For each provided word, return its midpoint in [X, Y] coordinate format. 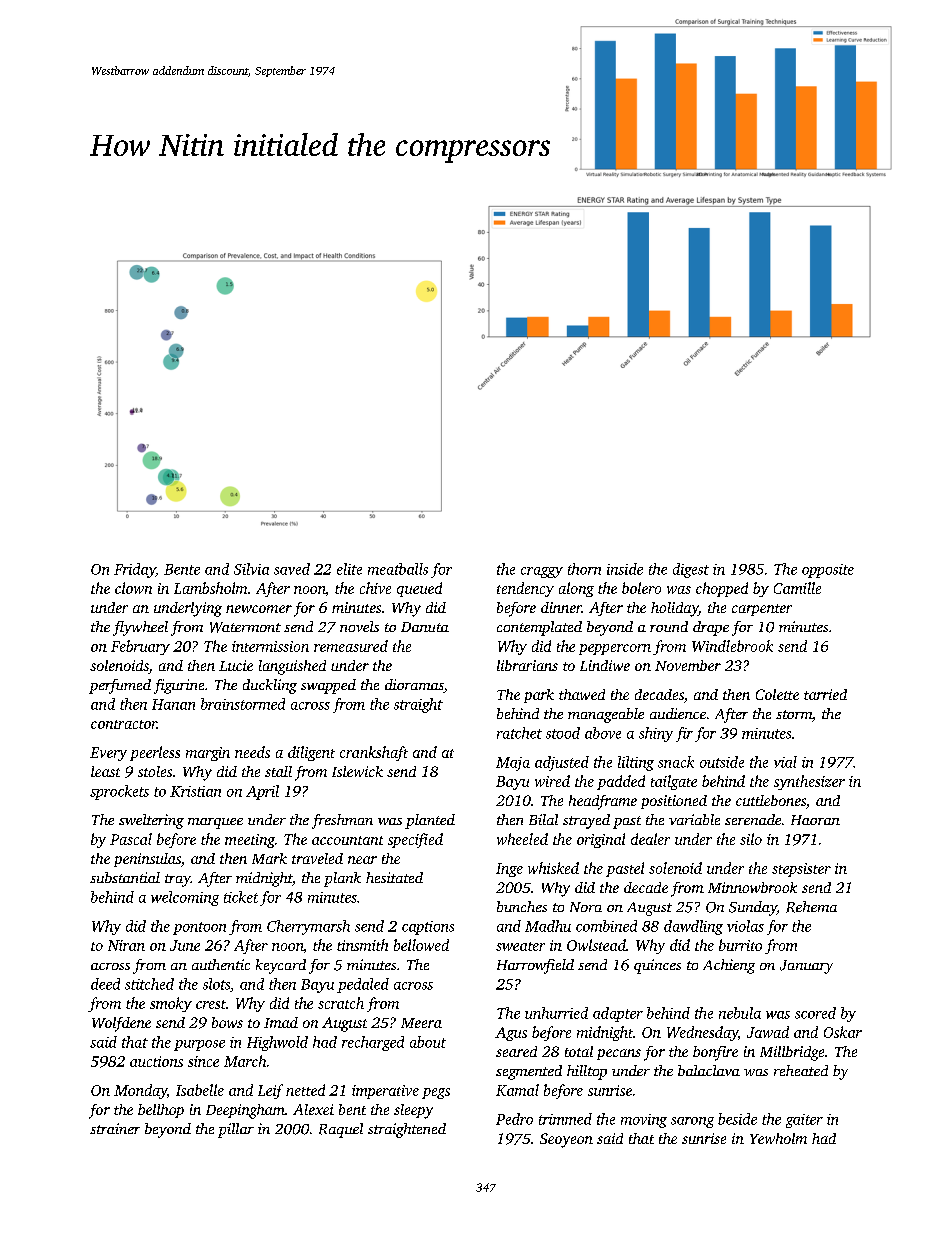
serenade [753, 819]
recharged [373, 1043]
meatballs [398, 569]
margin [208, 754]
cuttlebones [771, 800]
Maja [513, 764]
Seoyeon [566, 1140]
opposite [828, 571]
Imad [281, 1022]
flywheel [140, 628]
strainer [115, 1128]
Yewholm [778, 1138]
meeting [250, 841]
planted [430, 821]
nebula [740, 1013]
